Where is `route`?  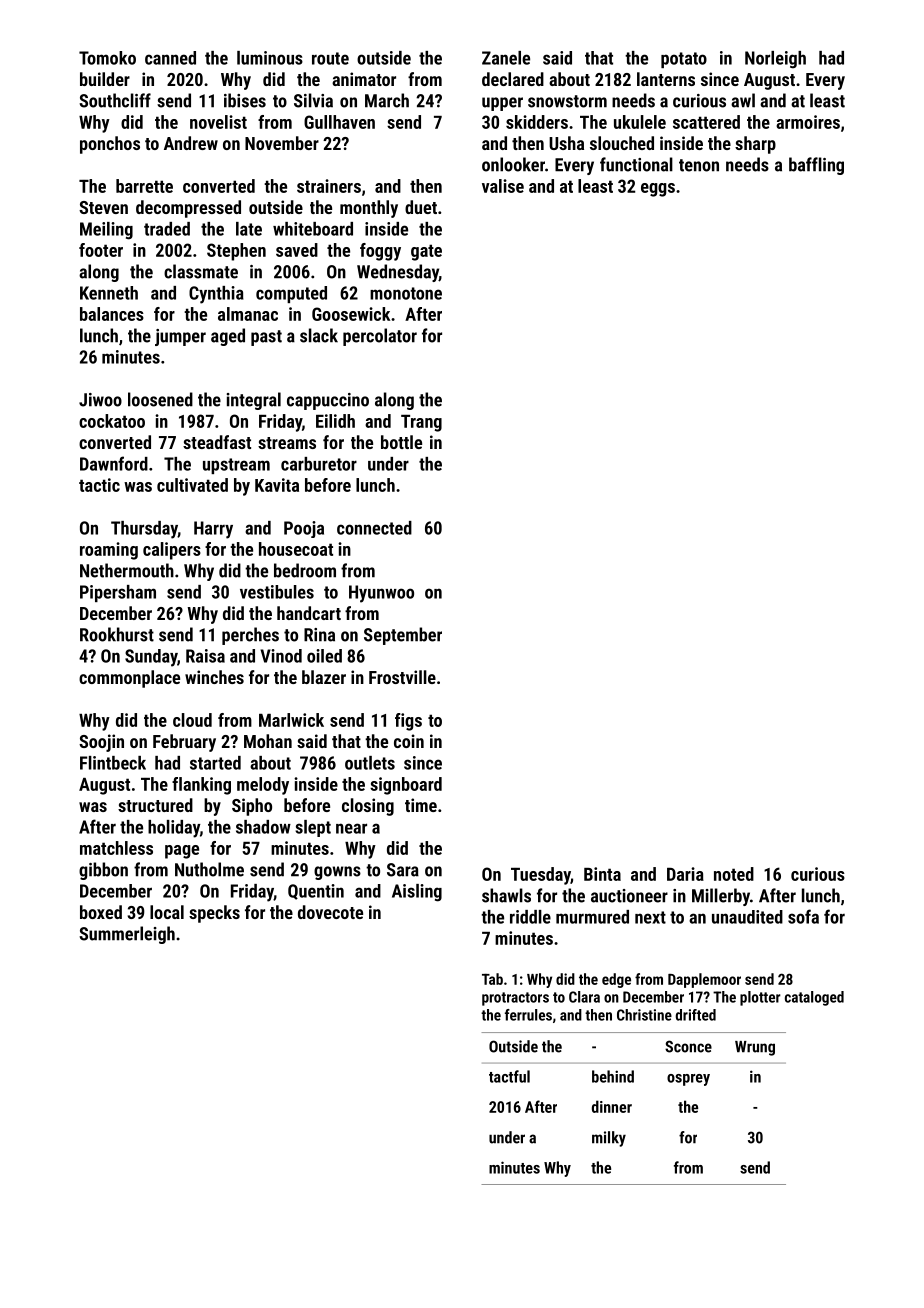
route is located at coordinates (330, 58).
